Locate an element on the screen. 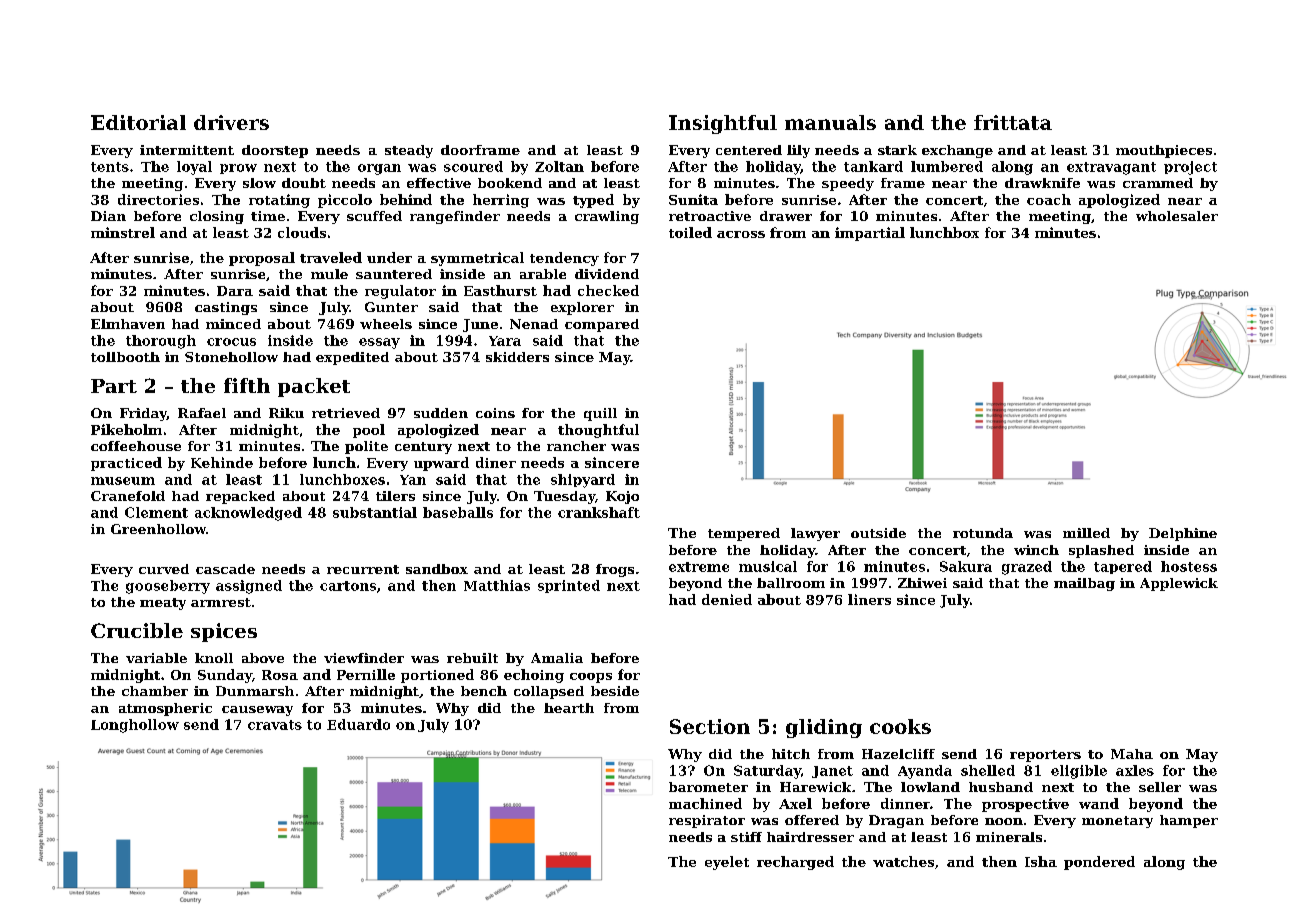 The height and width of the screenshot is (924, 1308). tapered is located at coordinates (1123, 567).
